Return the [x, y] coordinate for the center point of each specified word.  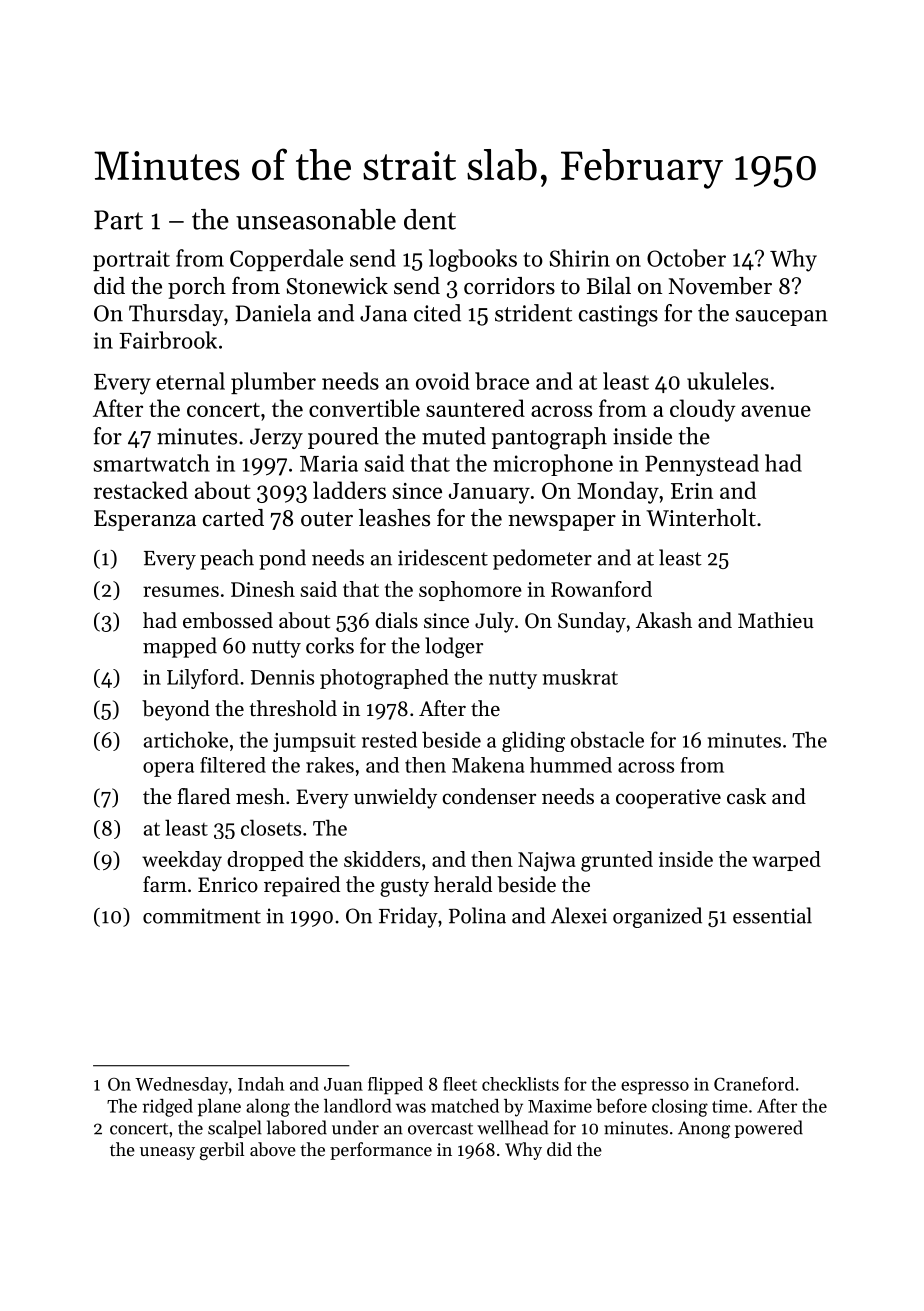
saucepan [782, 318]
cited [437, 313]
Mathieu [776, 620]
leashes [394, 518]
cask [746, 796]
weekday [182, 861]
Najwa [547, 862]
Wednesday [181, 1086]
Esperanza [145, 520]
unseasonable [316, 219]
